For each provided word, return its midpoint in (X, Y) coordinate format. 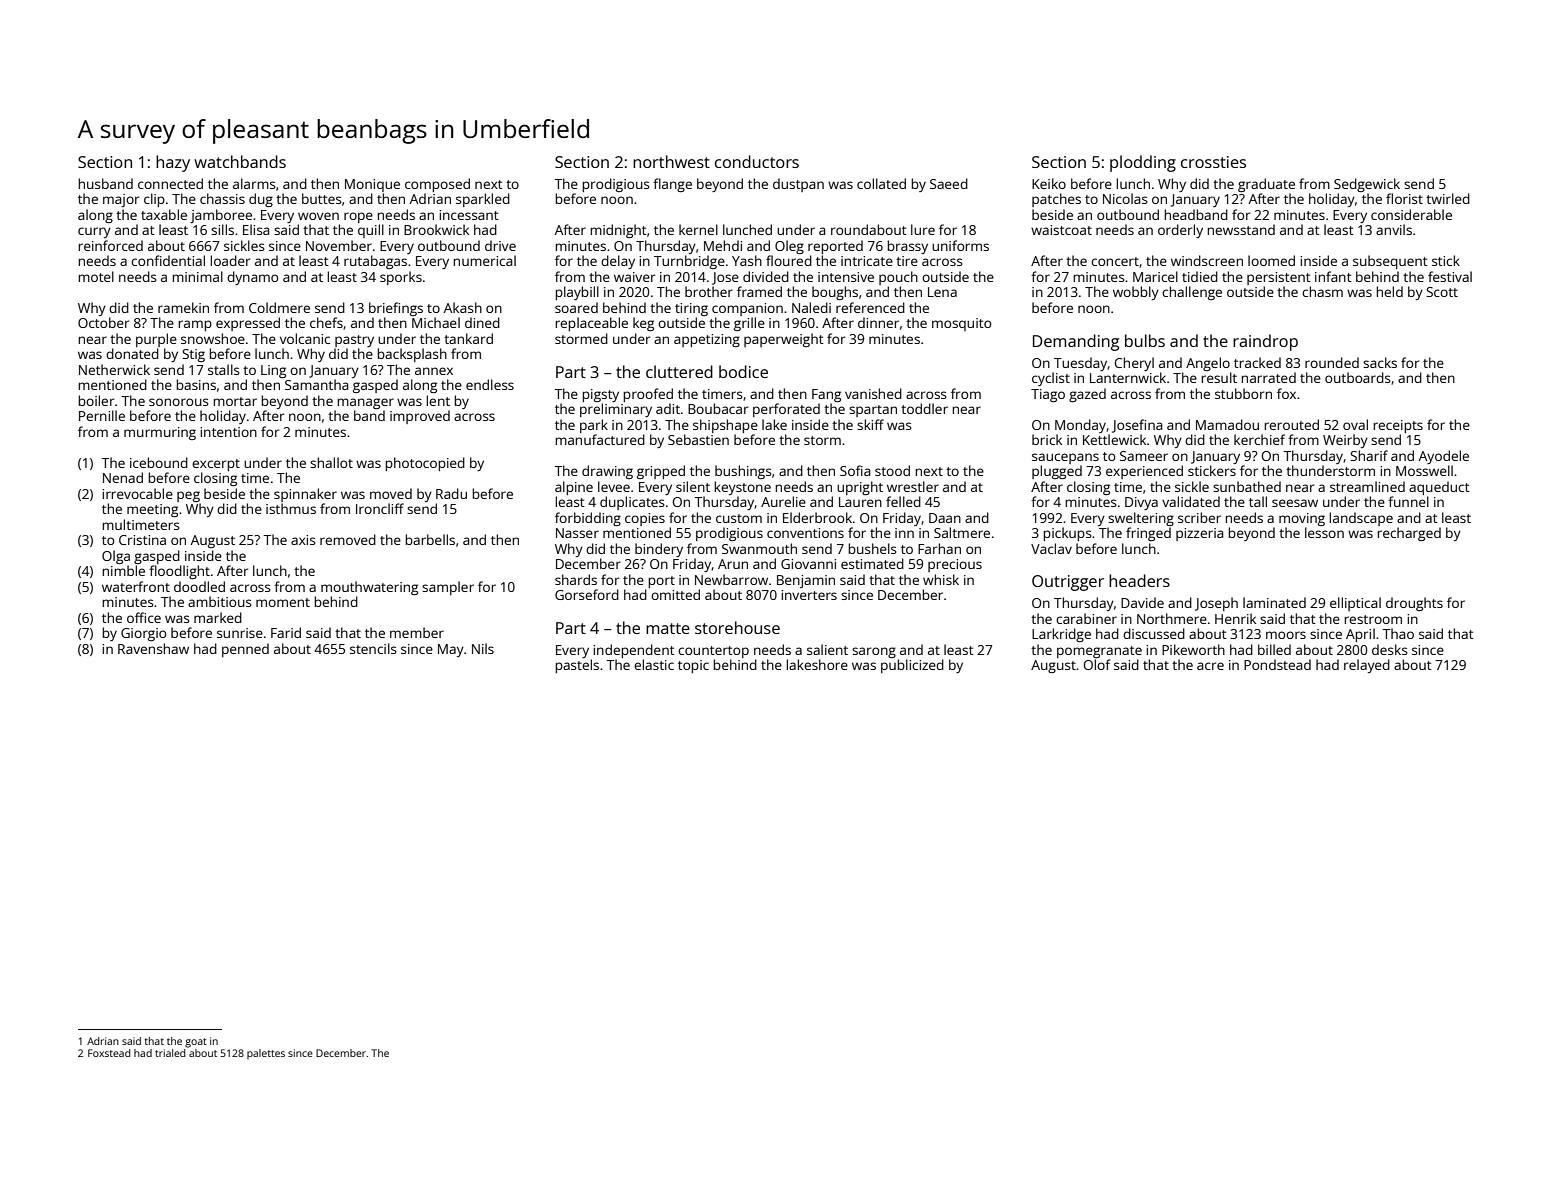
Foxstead (109, 1053)
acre (1210, 666)
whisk (941, 579)
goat (196, 1043)
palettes (266, 1054)
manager (365, 403)
